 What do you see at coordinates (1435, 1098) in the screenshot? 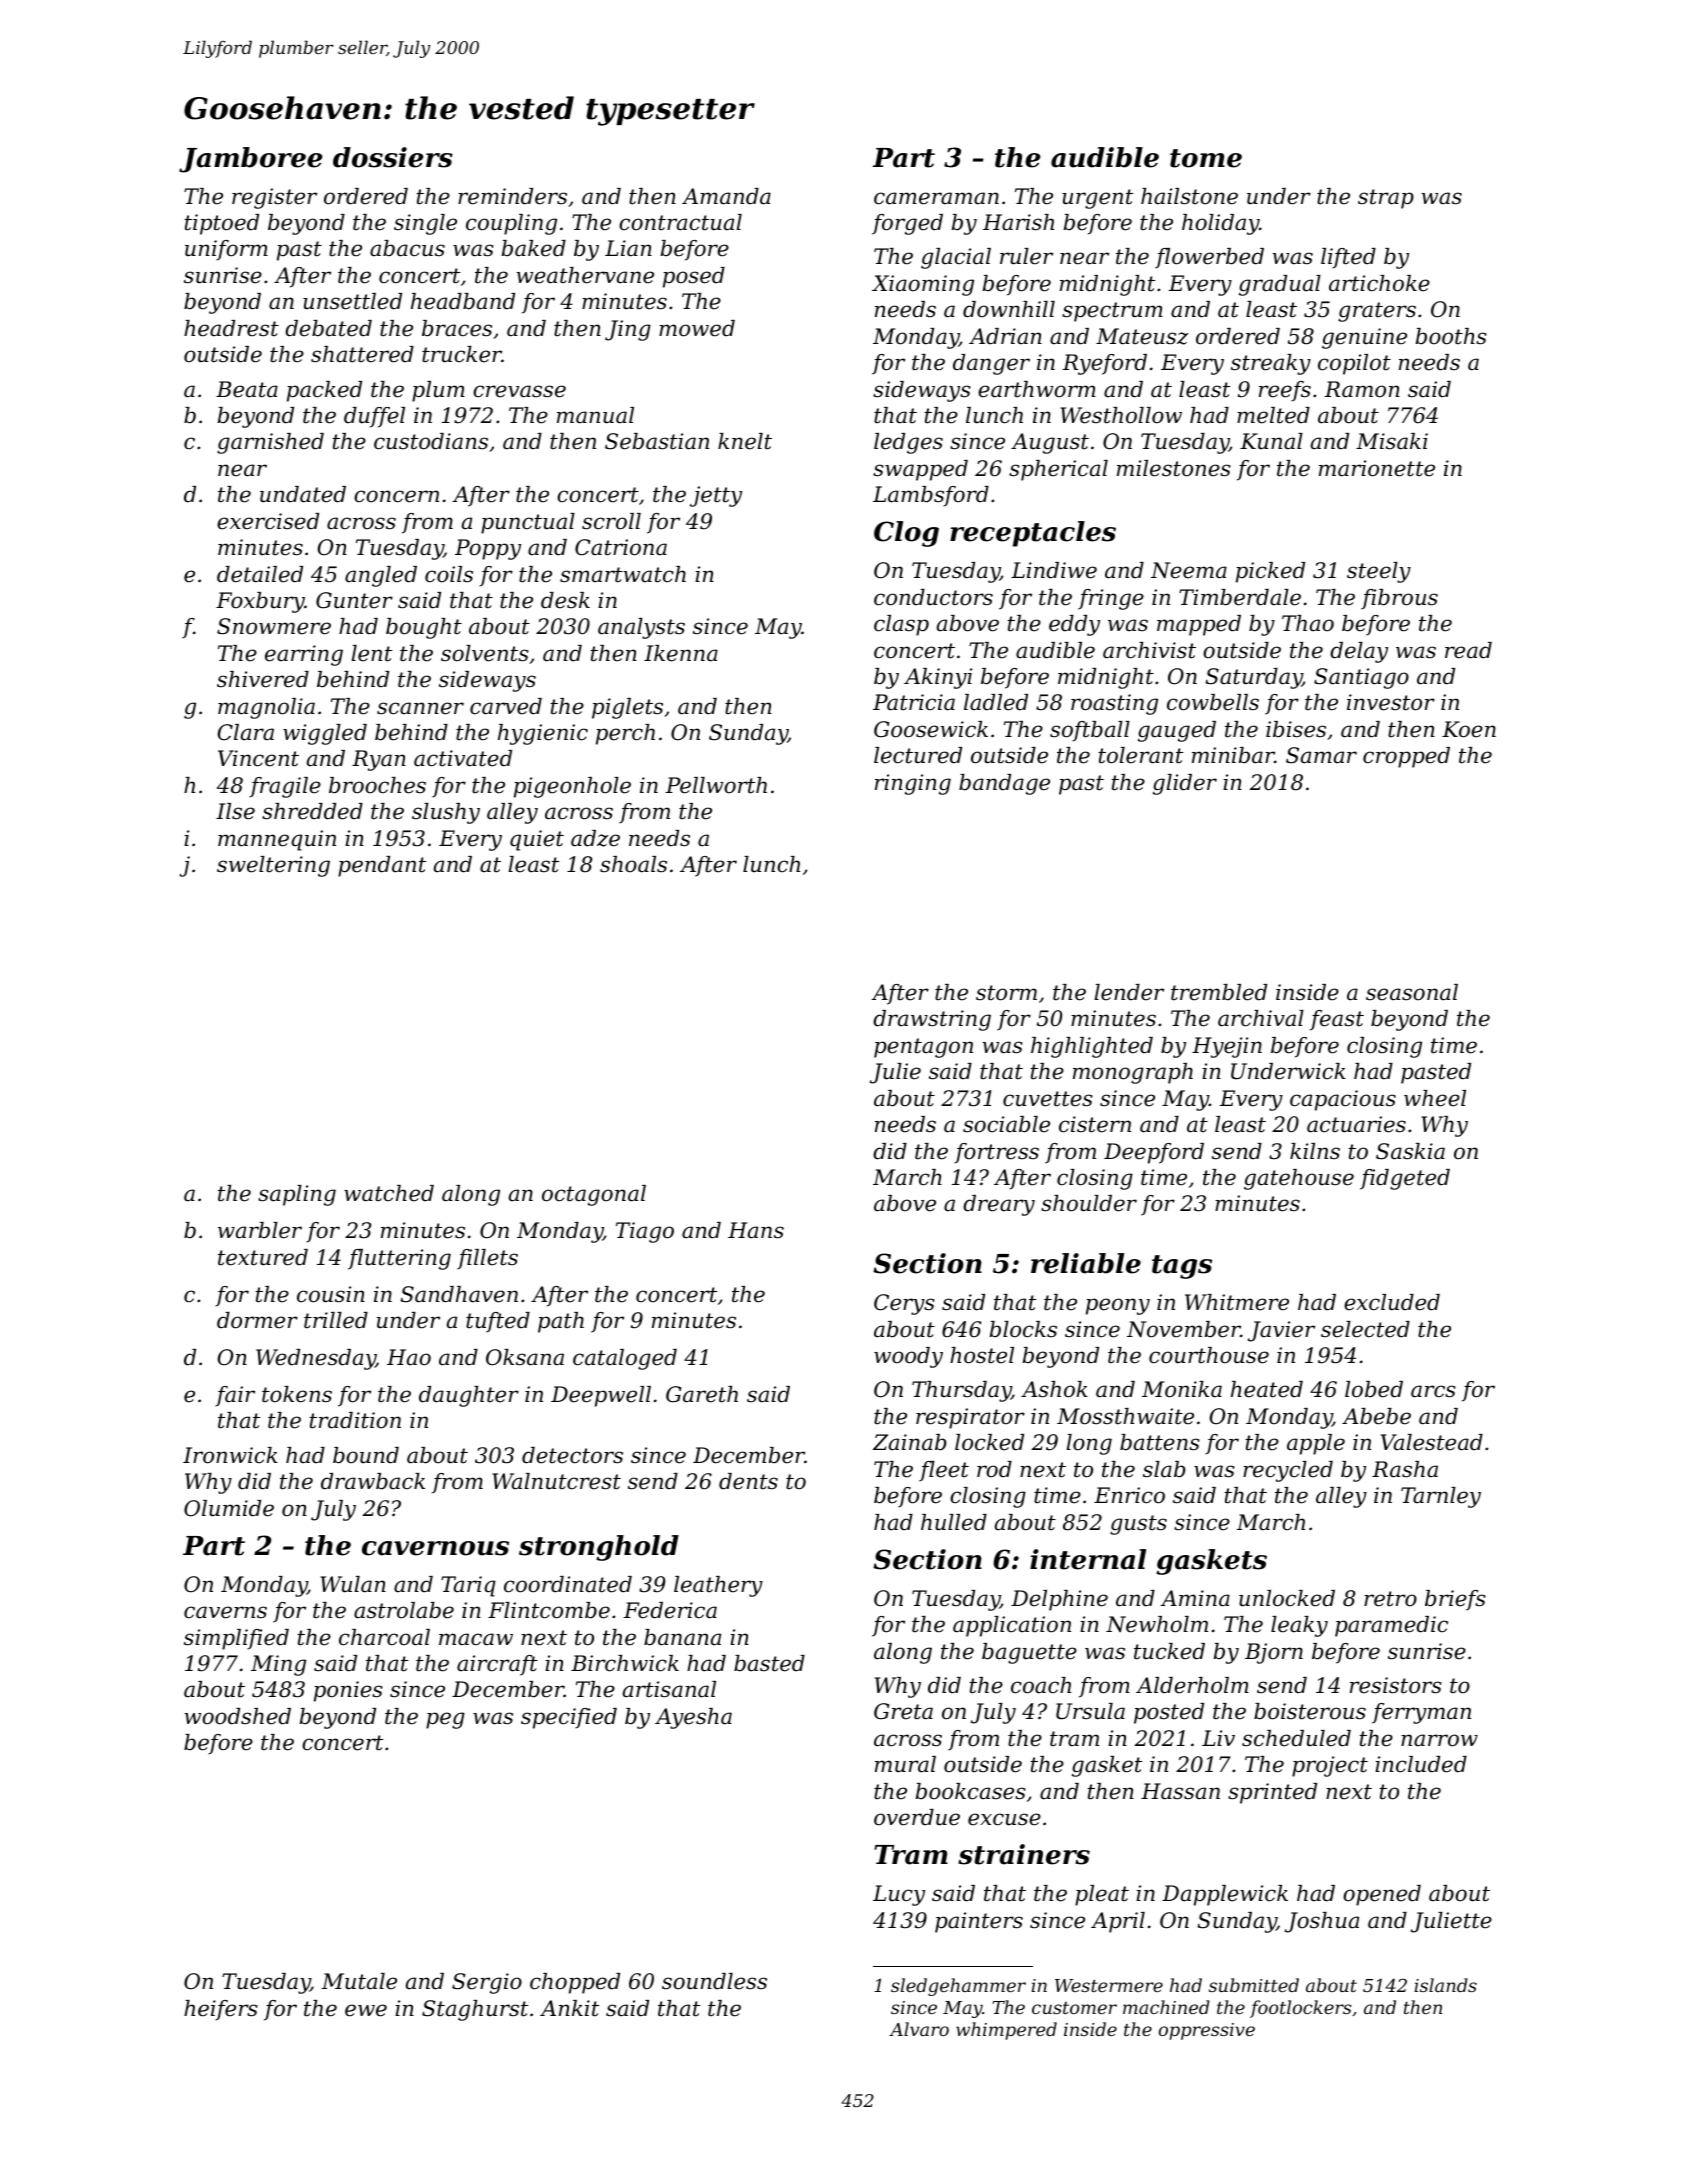
I see `wheel` at bounding box center [1435, 1098].
